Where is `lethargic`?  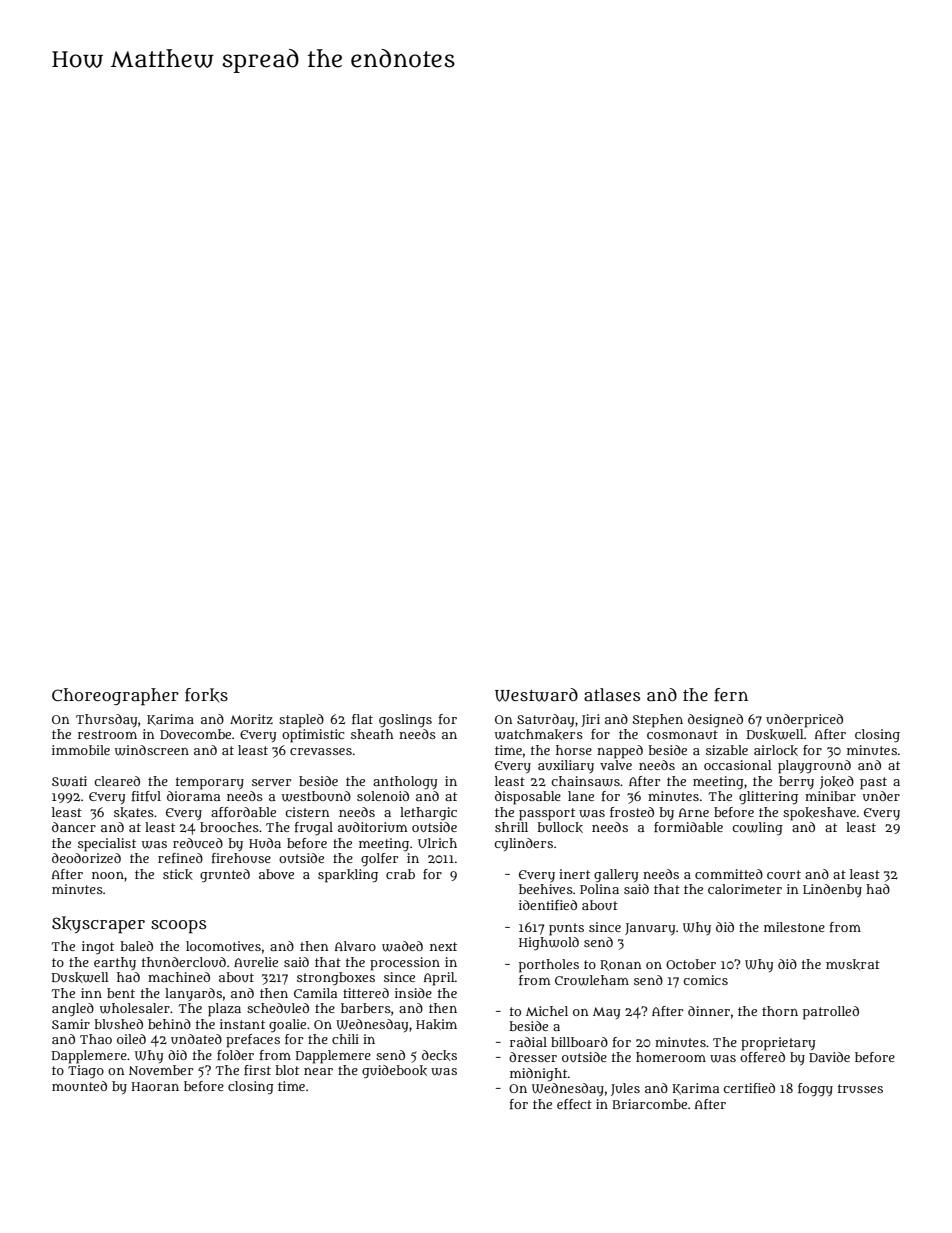
lethargic is located at coordinates (428, 814).
